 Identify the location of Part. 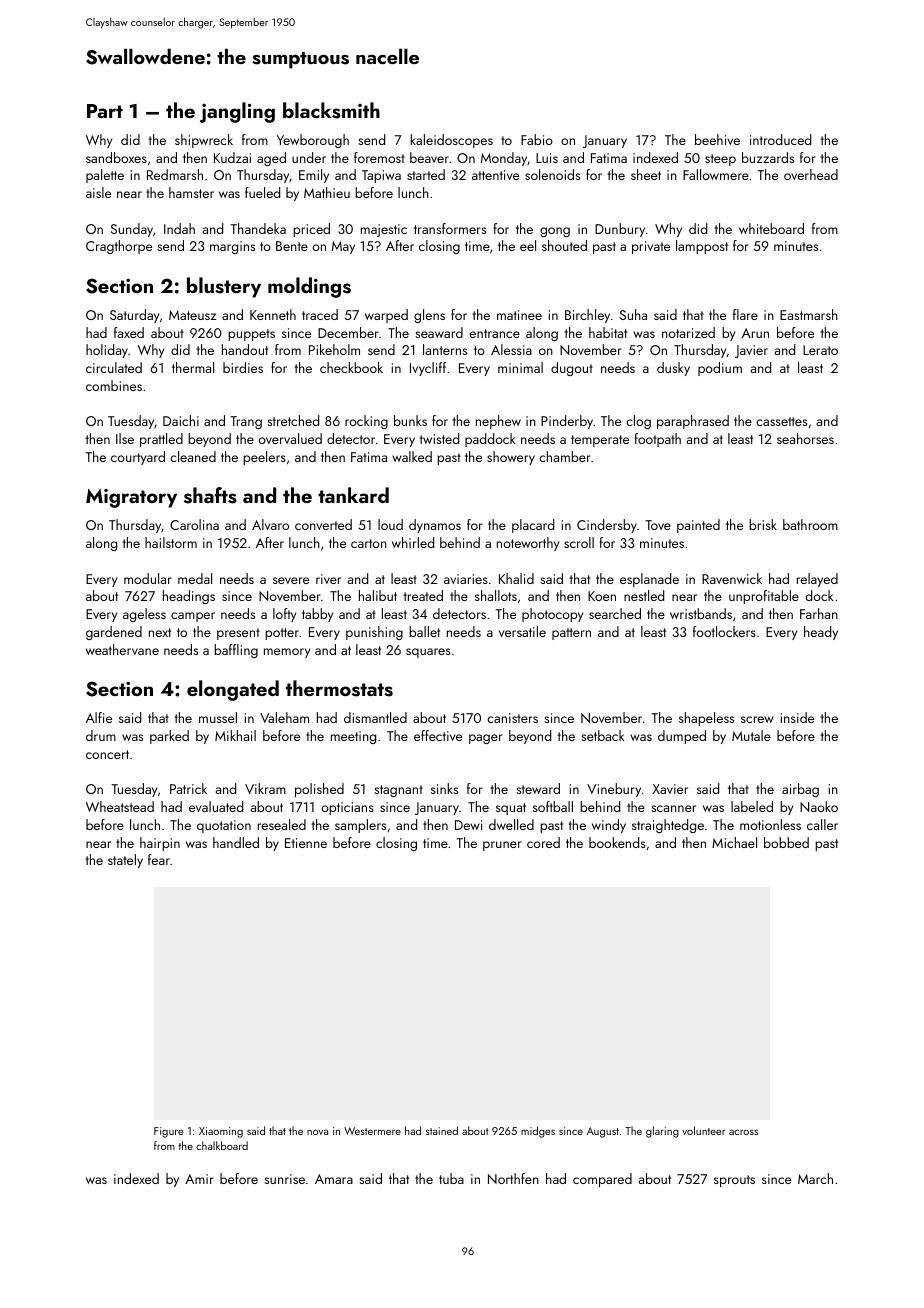
(105, 111).
